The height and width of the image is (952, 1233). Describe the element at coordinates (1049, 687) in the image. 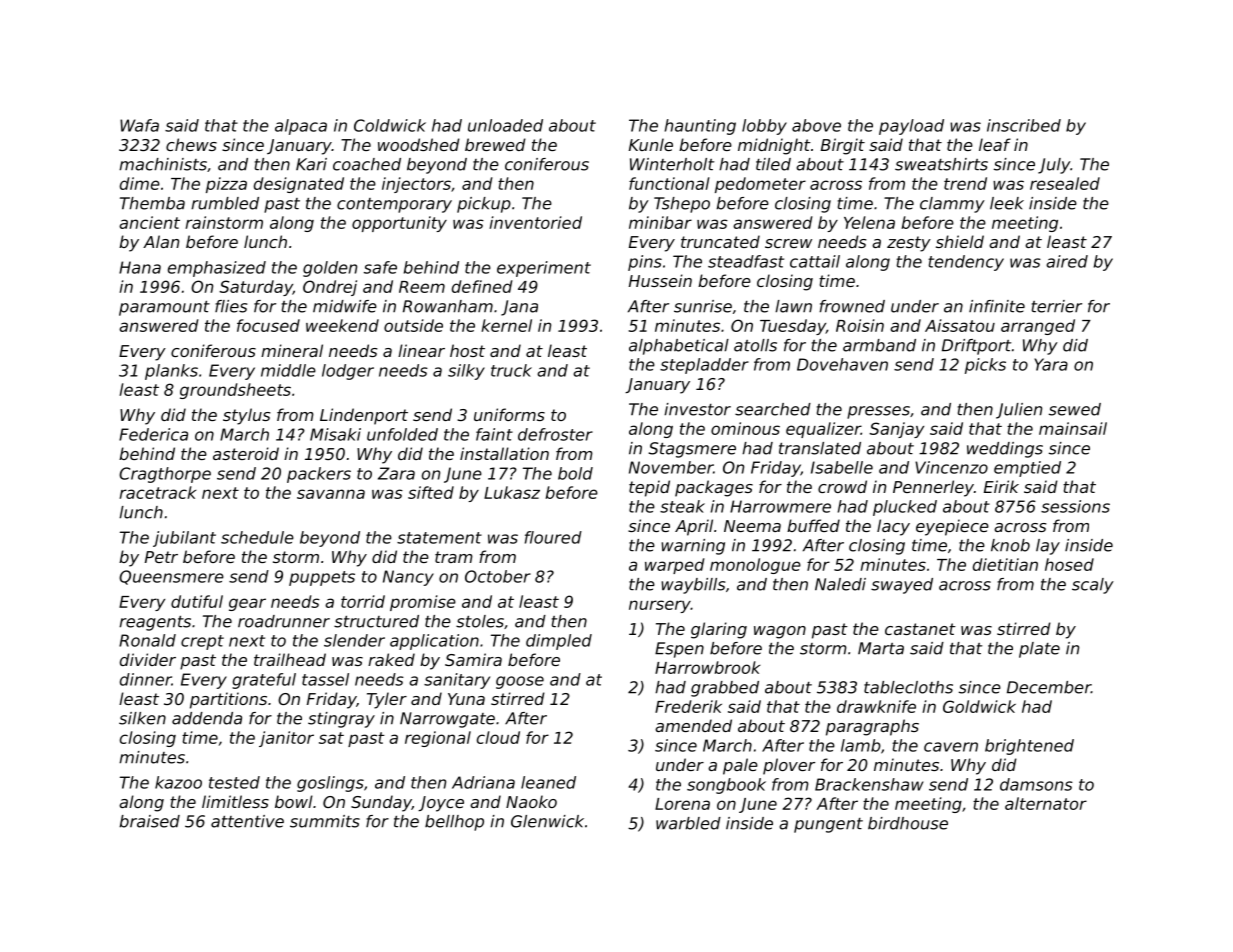

I see `December` at that location.
